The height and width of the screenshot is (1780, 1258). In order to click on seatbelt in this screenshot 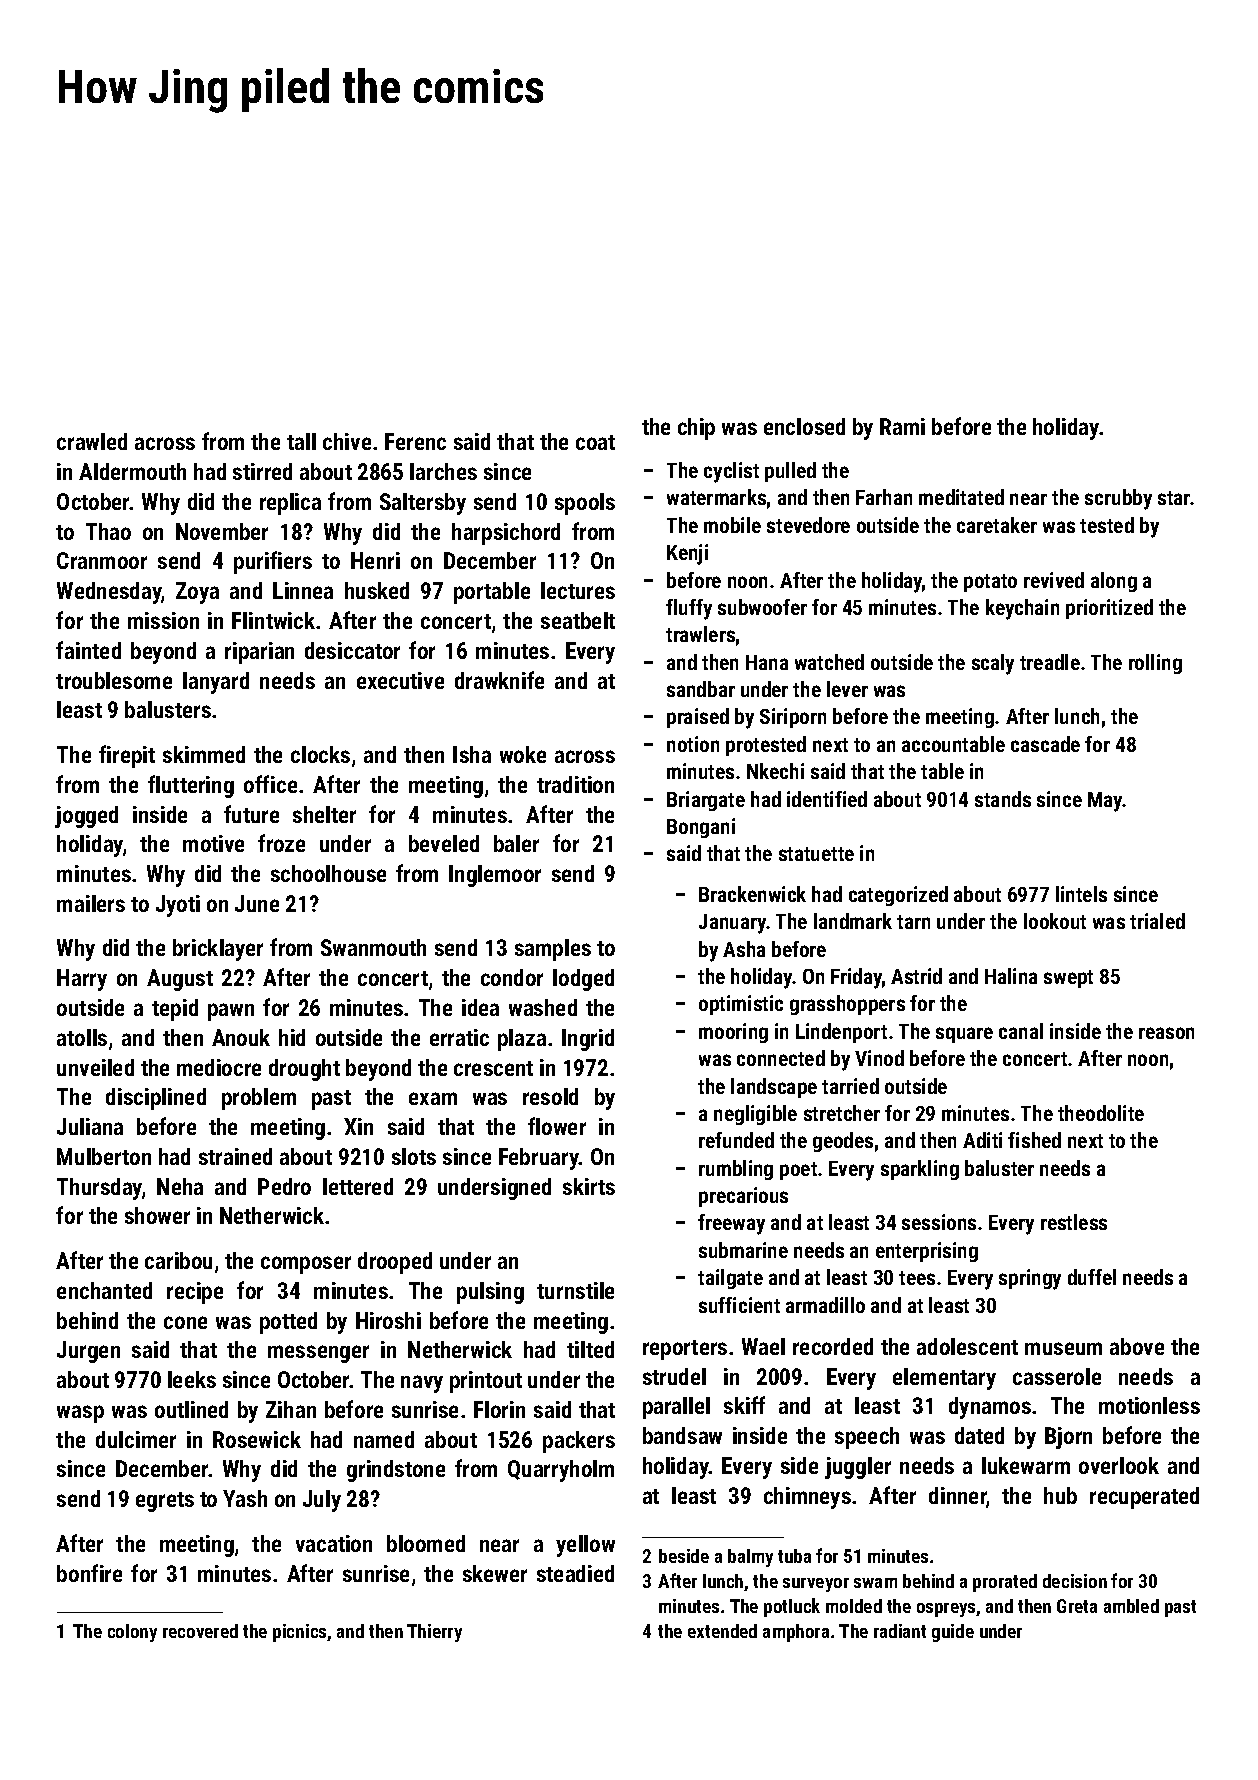, I will do `click(578, 620)`.
